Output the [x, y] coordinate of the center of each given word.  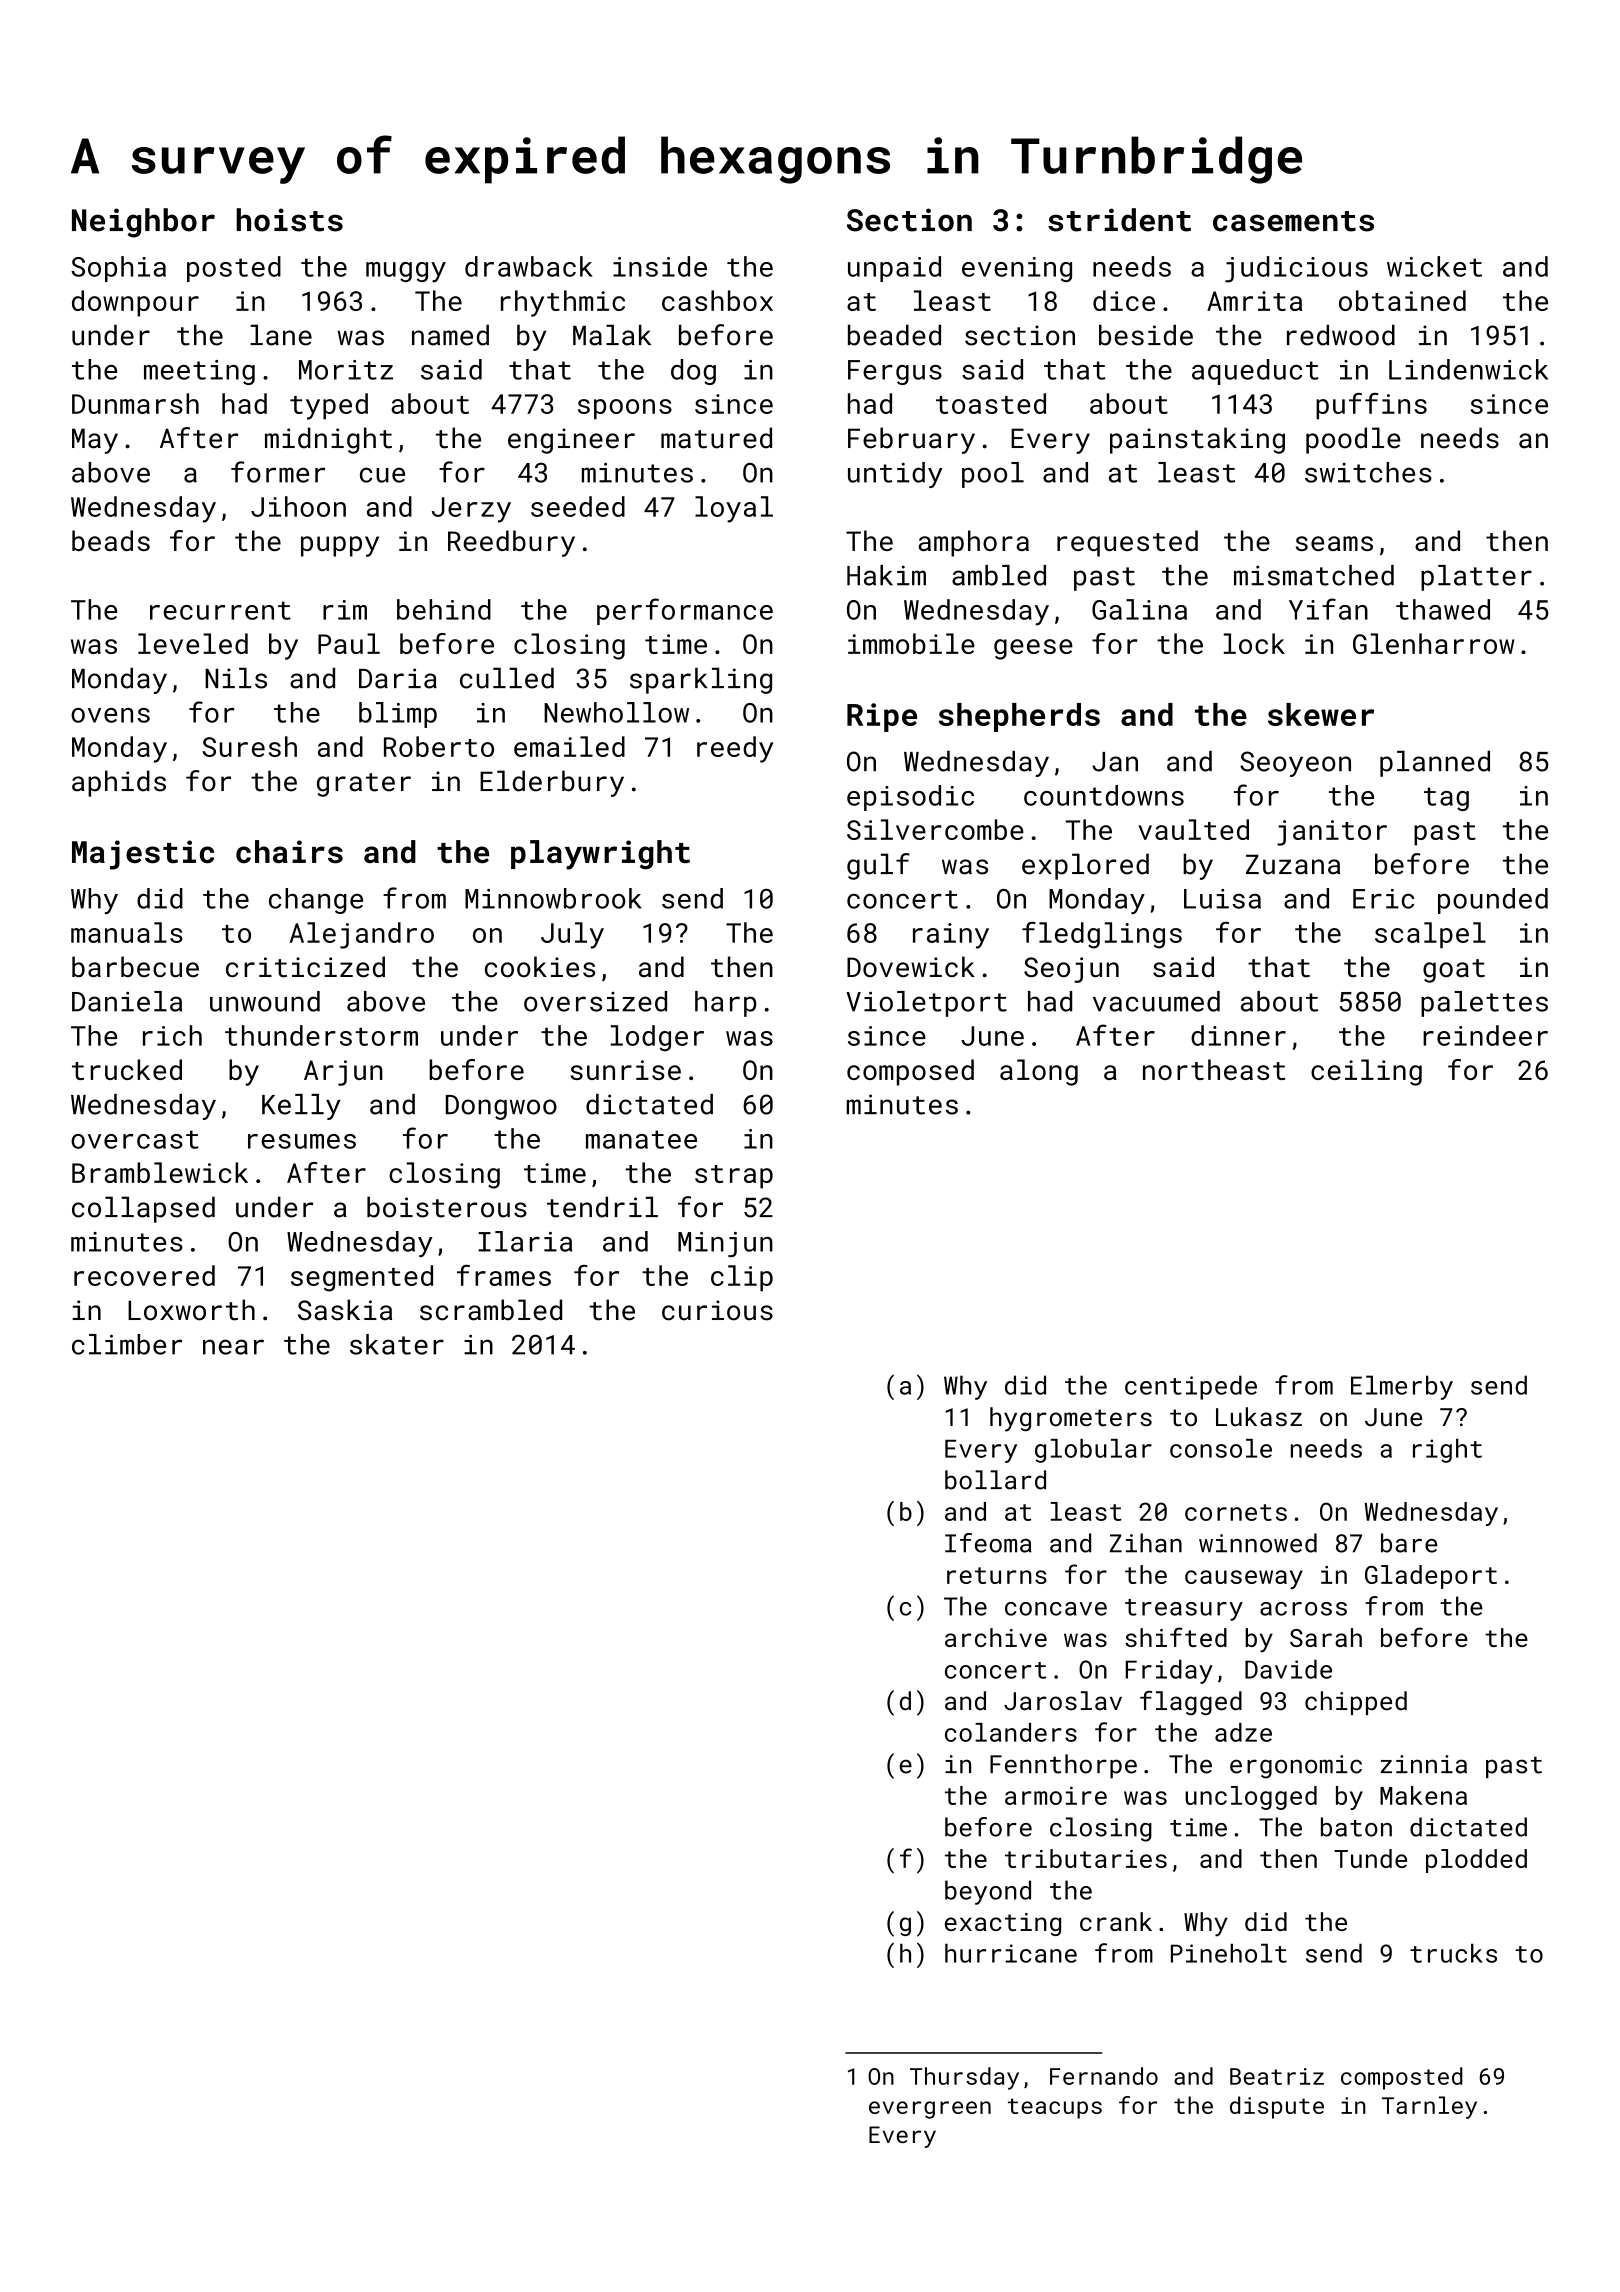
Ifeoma [988, 1543]
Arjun [343, 1073]
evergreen [930, 2110]
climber [127, 1344]
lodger [657, 1038]
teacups [1055, 2108]
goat [1454, 971]
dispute [1277, 2107]
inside [660, 266]
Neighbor [143, 223]
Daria [398, 678]
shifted [1176, 1637]
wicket [1434, 266]
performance [685, 611]
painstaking [1197, 440]
